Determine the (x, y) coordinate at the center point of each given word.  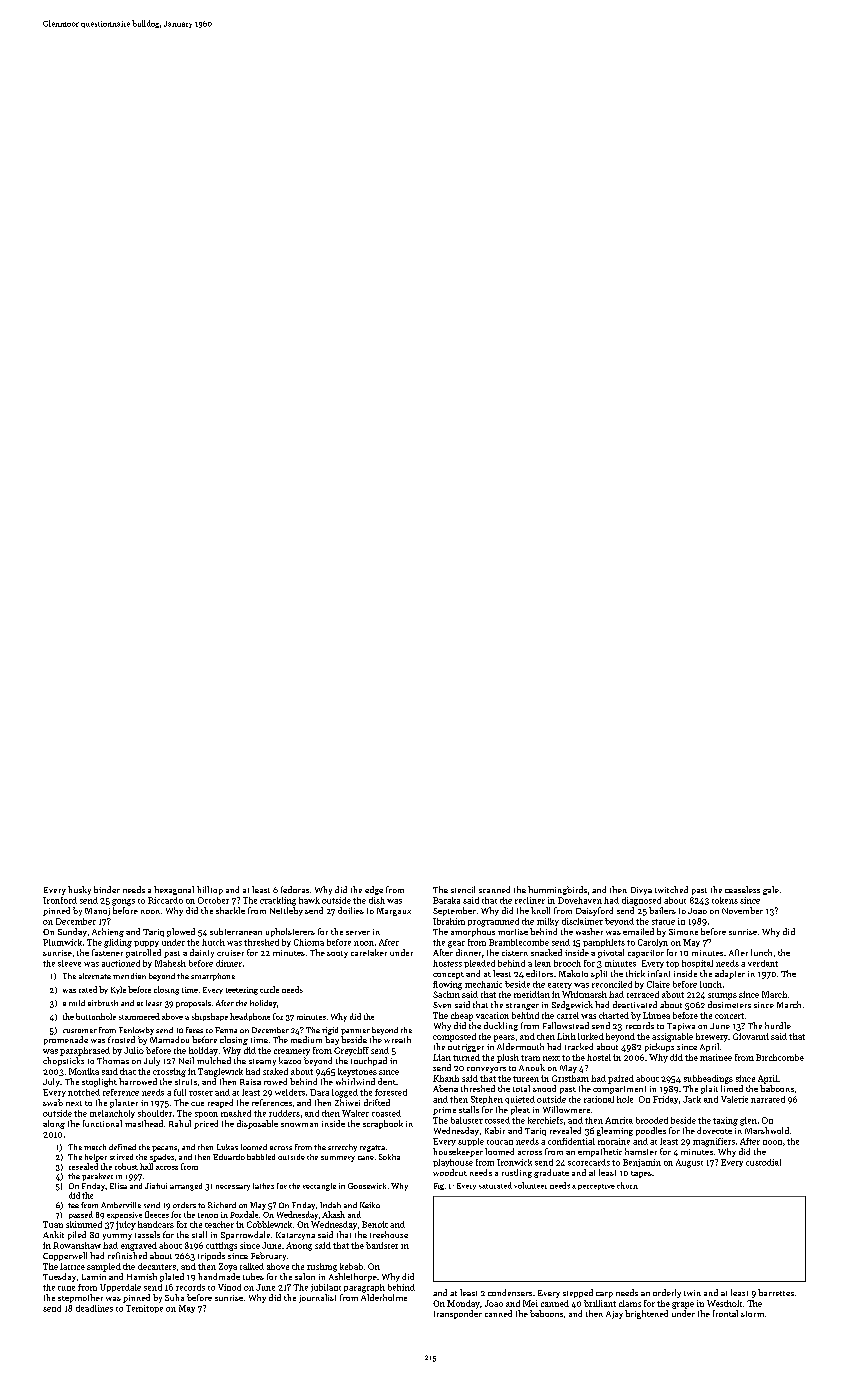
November (742, 910)
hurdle (778, 1025)
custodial (763, 1162)
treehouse (389, 1234)
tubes (253, 1276)
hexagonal (174, 890)
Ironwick (514, 1162)
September (454, 911)
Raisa (250, 1082)
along (54, 1124)
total (521, 1088)
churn (627, 1185)
